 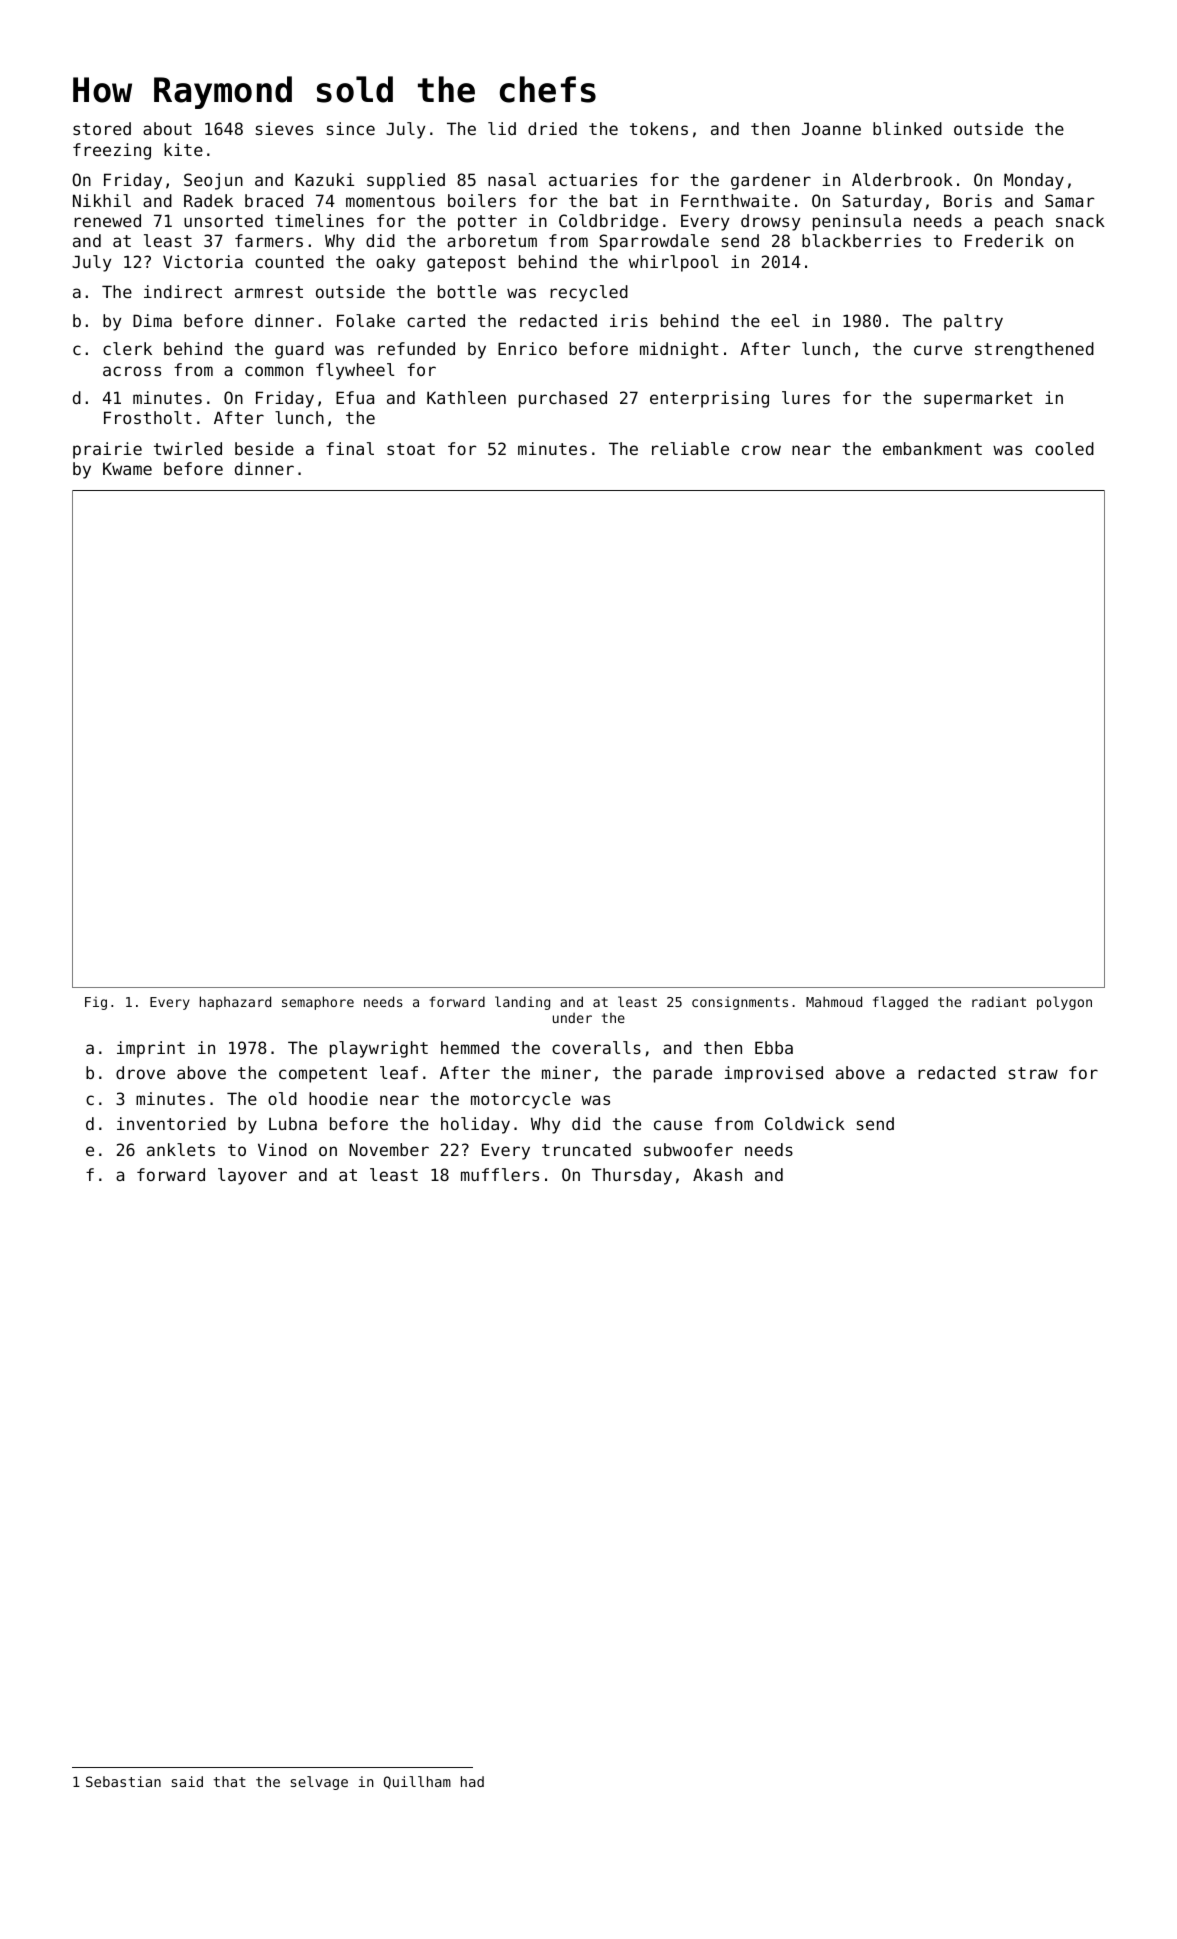 I want to click on layover, so click(x=252, y=1176).
